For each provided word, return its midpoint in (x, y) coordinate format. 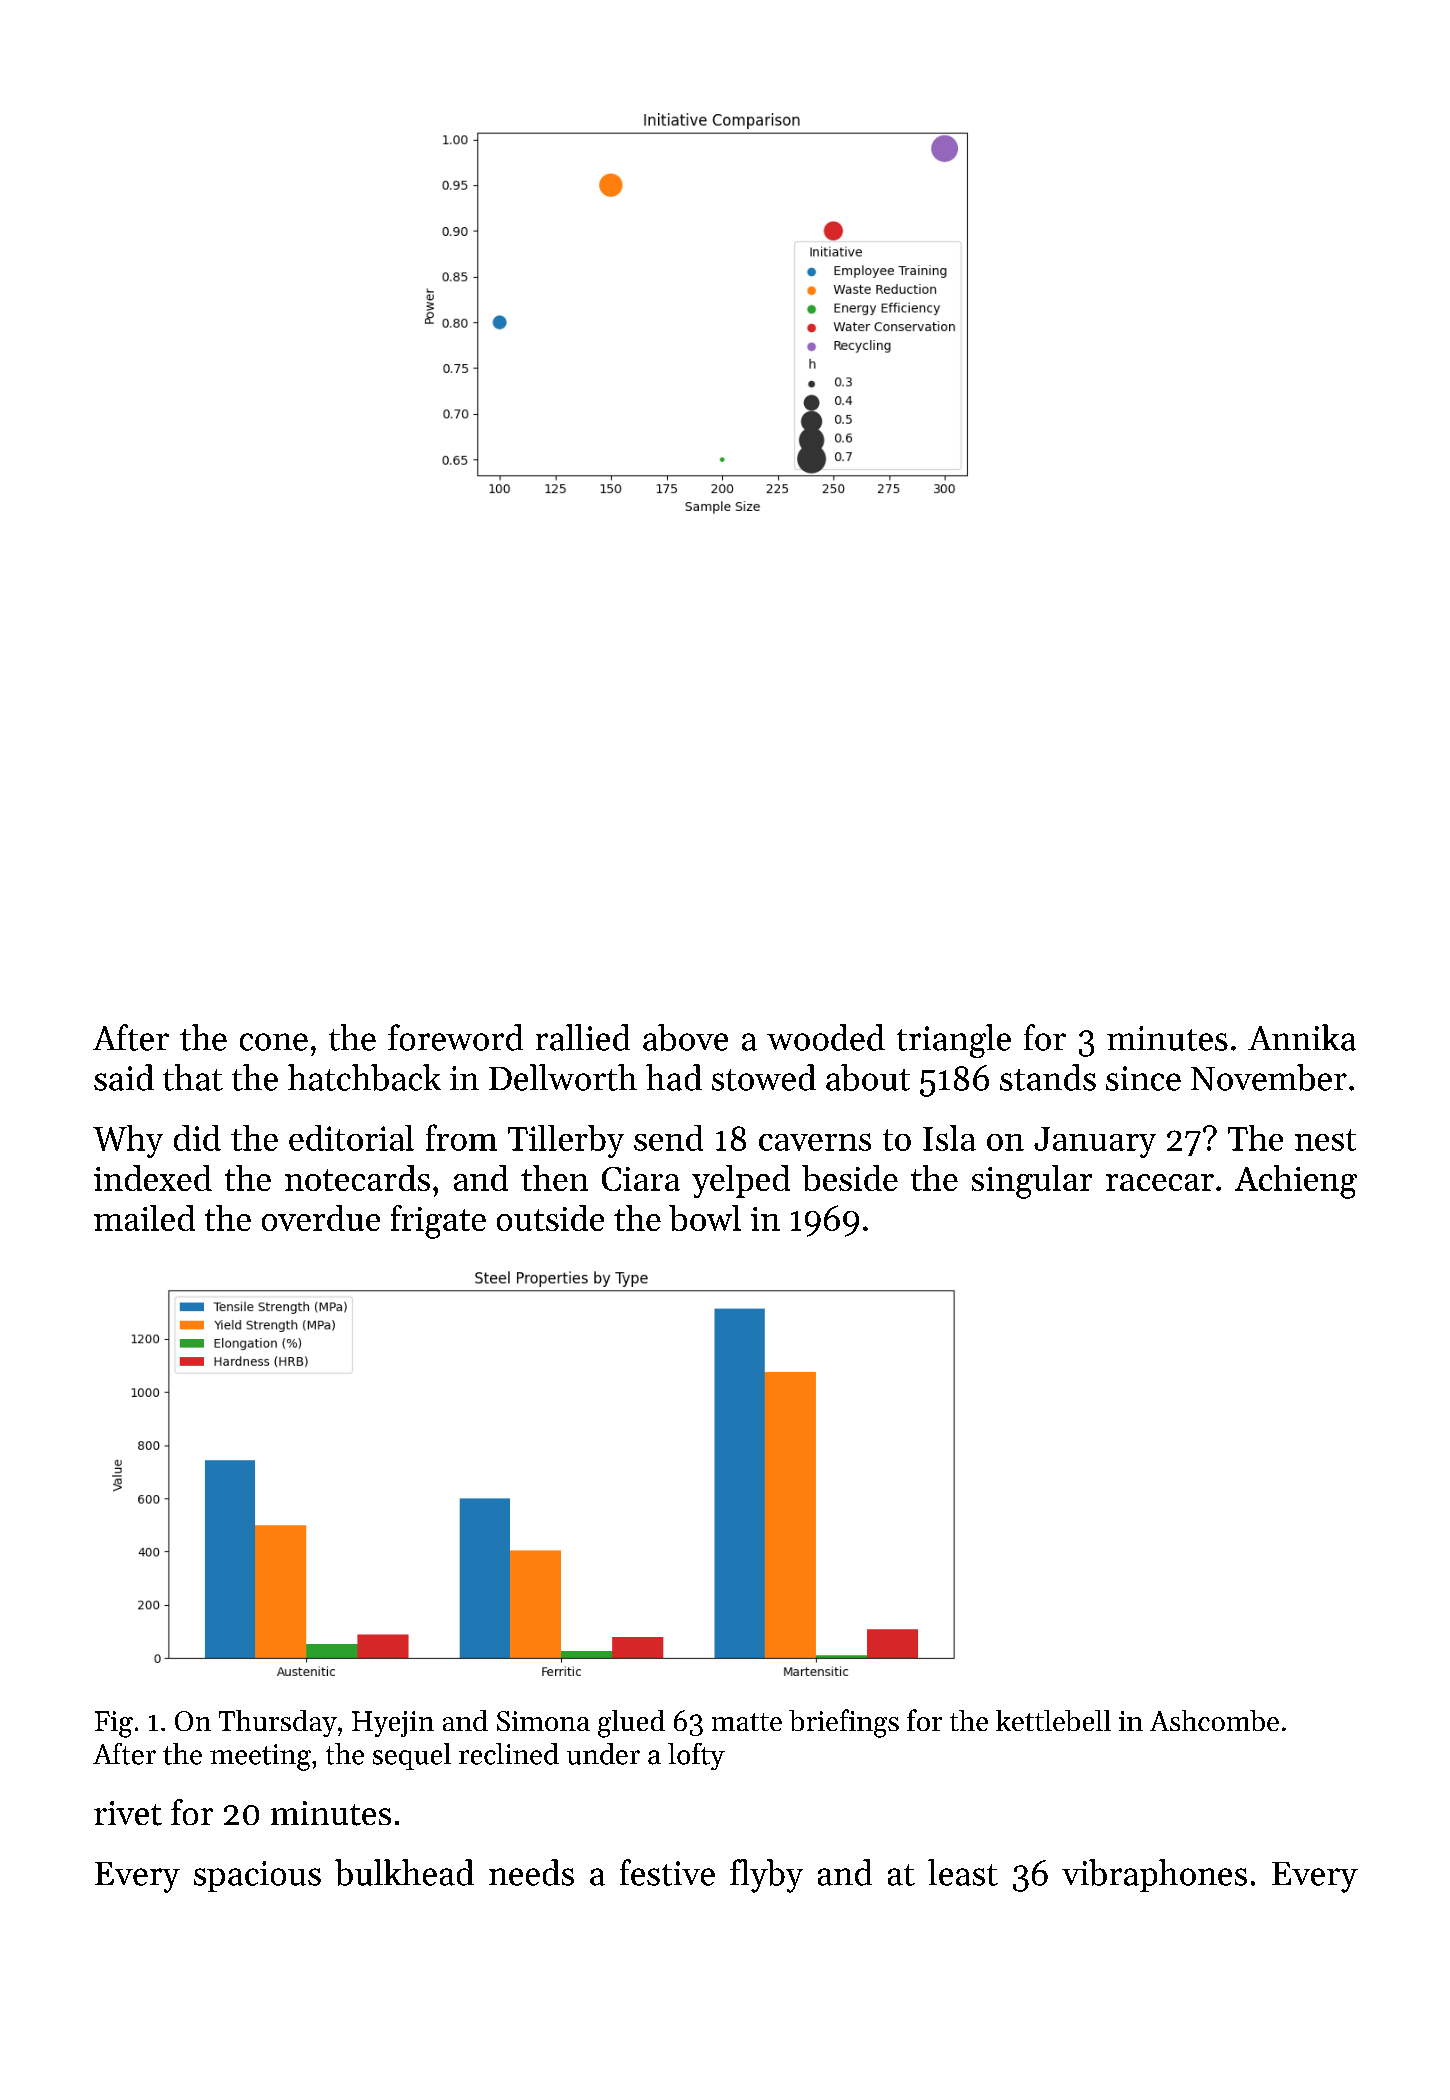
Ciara (641, 1179)
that (193, 1077)
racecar (1160, 1182)
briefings (844, 1723)
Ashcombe (1214, 1720)
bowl (705, 1218)
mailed (144, 1218)
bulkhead (404, 1872)
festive (667, 1872)
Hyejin (393, 1724)
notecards (357, 1178)
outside (550, 1218)
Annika (1302, 1037)
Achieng (1296, 1182)
